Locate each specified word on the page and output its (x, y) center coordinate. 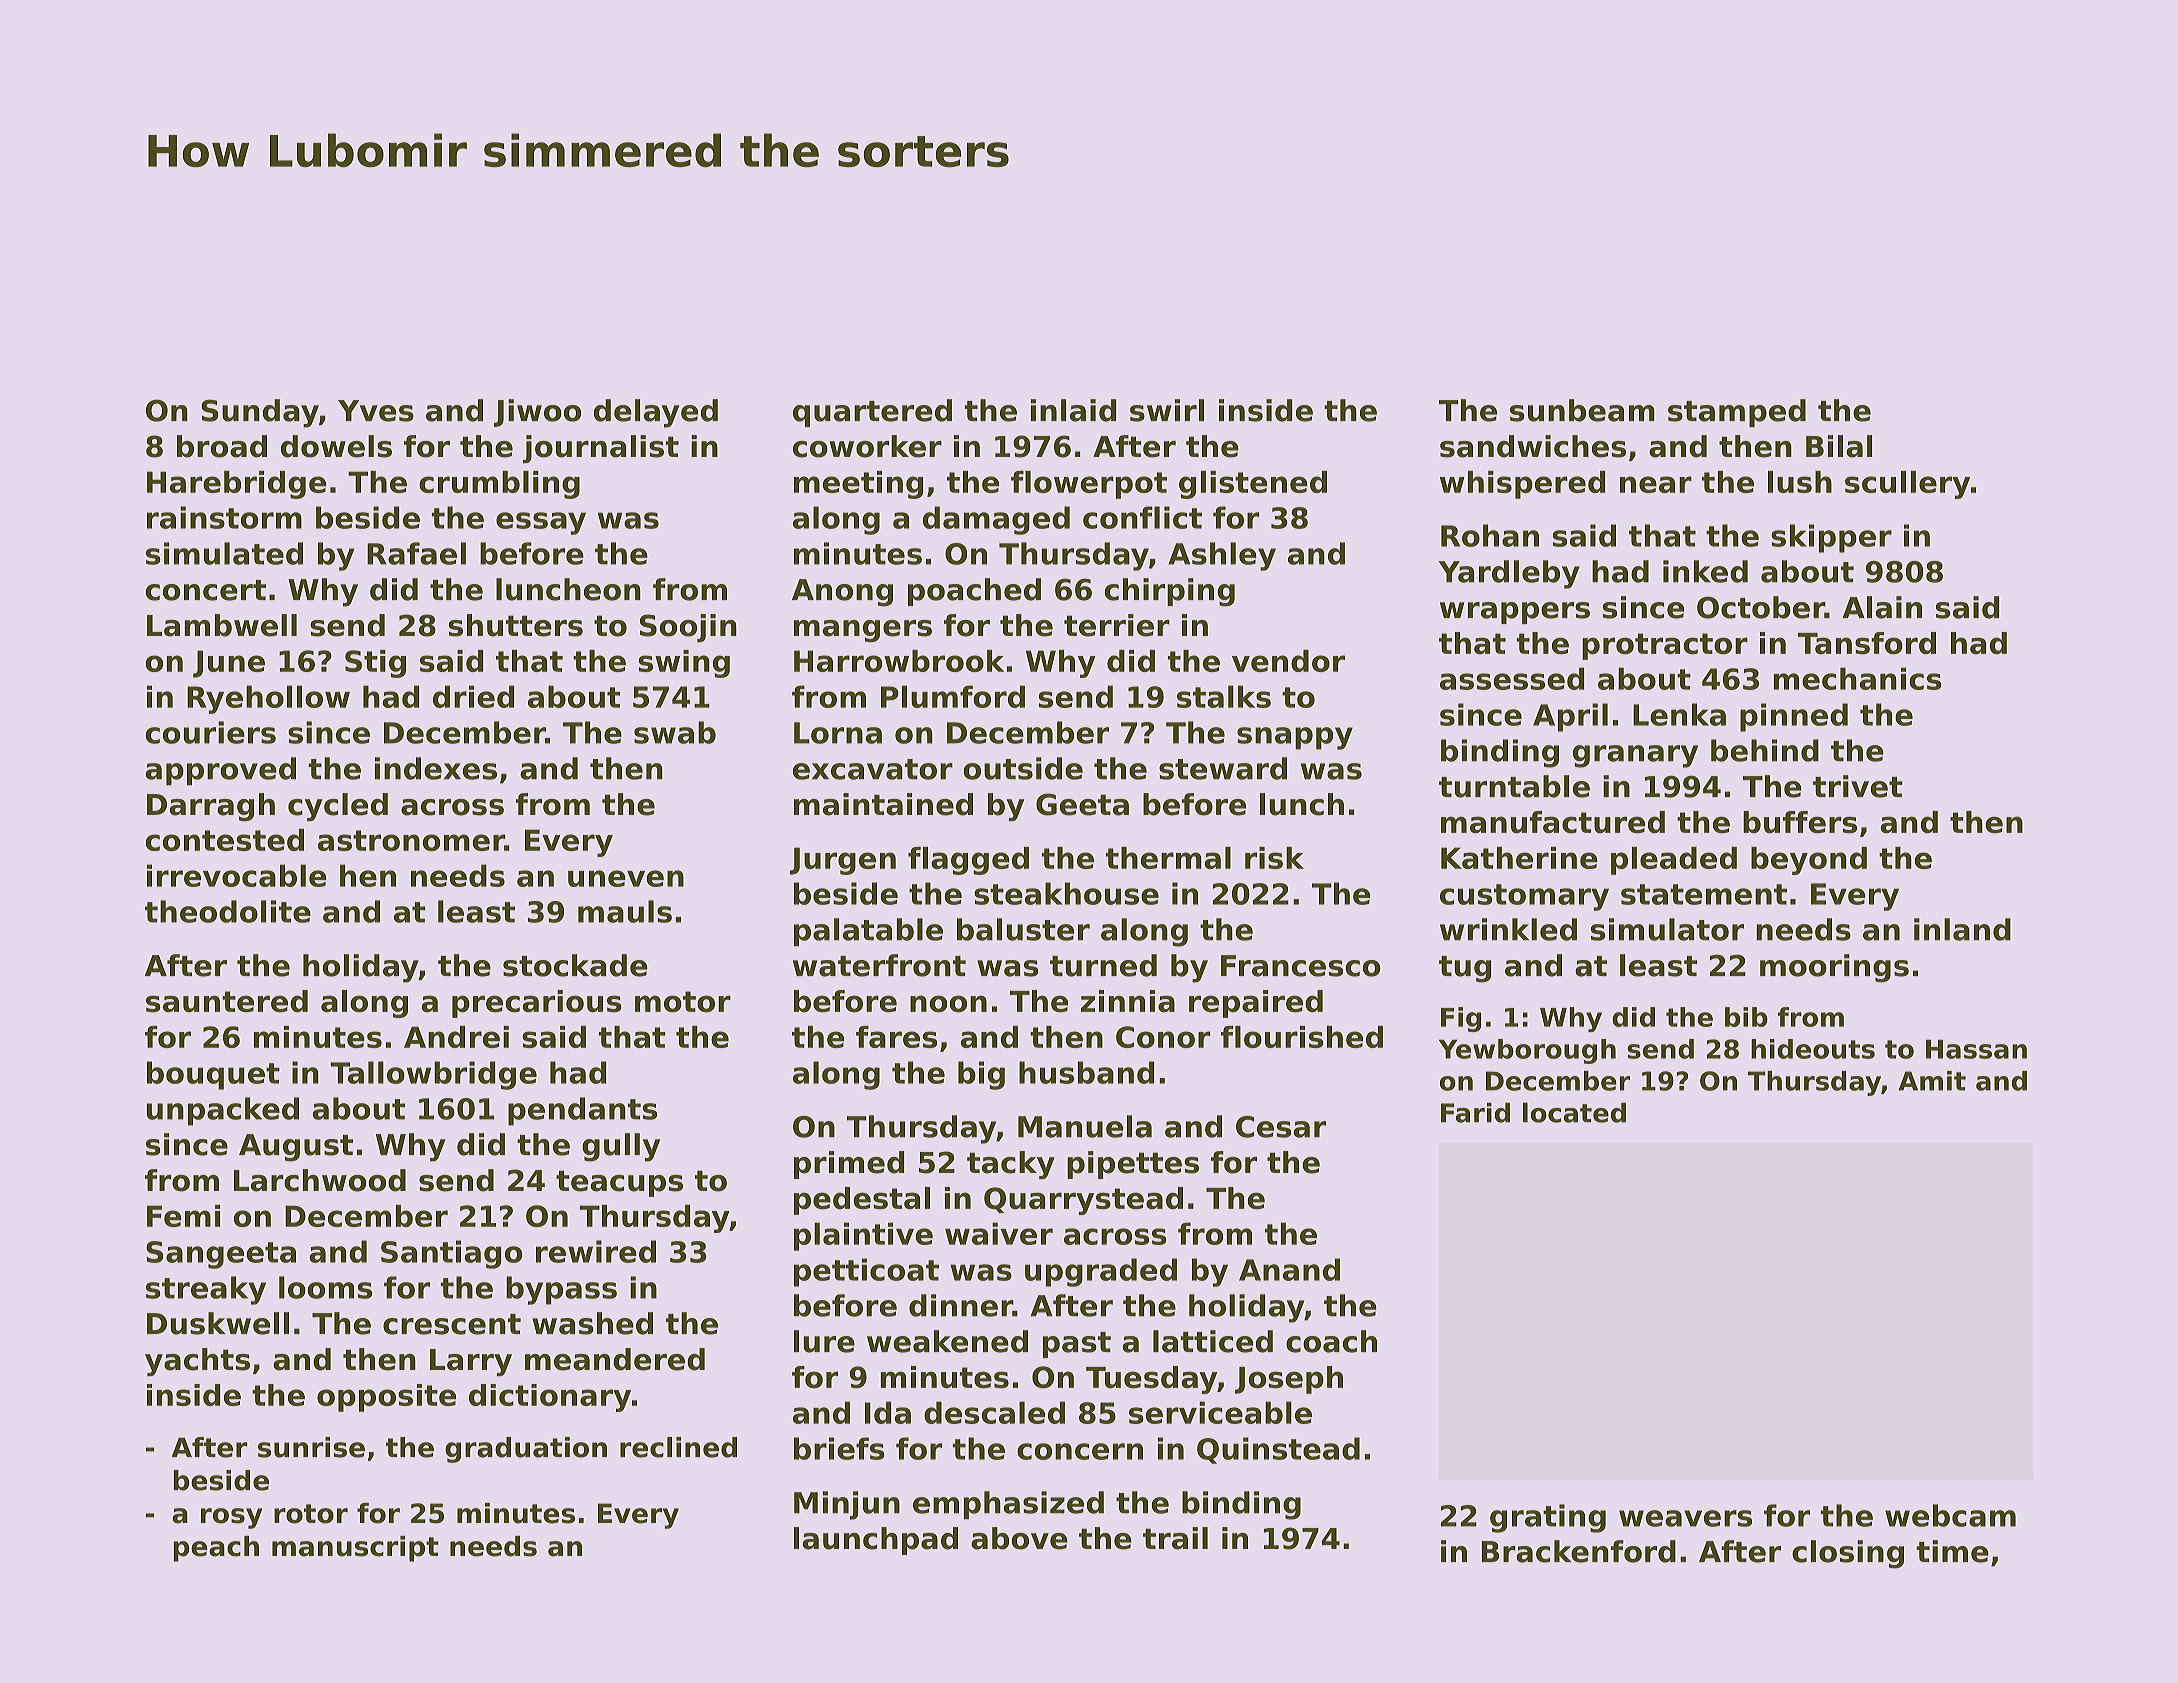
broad (222, 446)
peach (216, 1549)
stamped (1737, 413)
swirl (1167, 410)
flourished (1302, 1037)
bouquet (213, 1075)
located (1574, 1112)
